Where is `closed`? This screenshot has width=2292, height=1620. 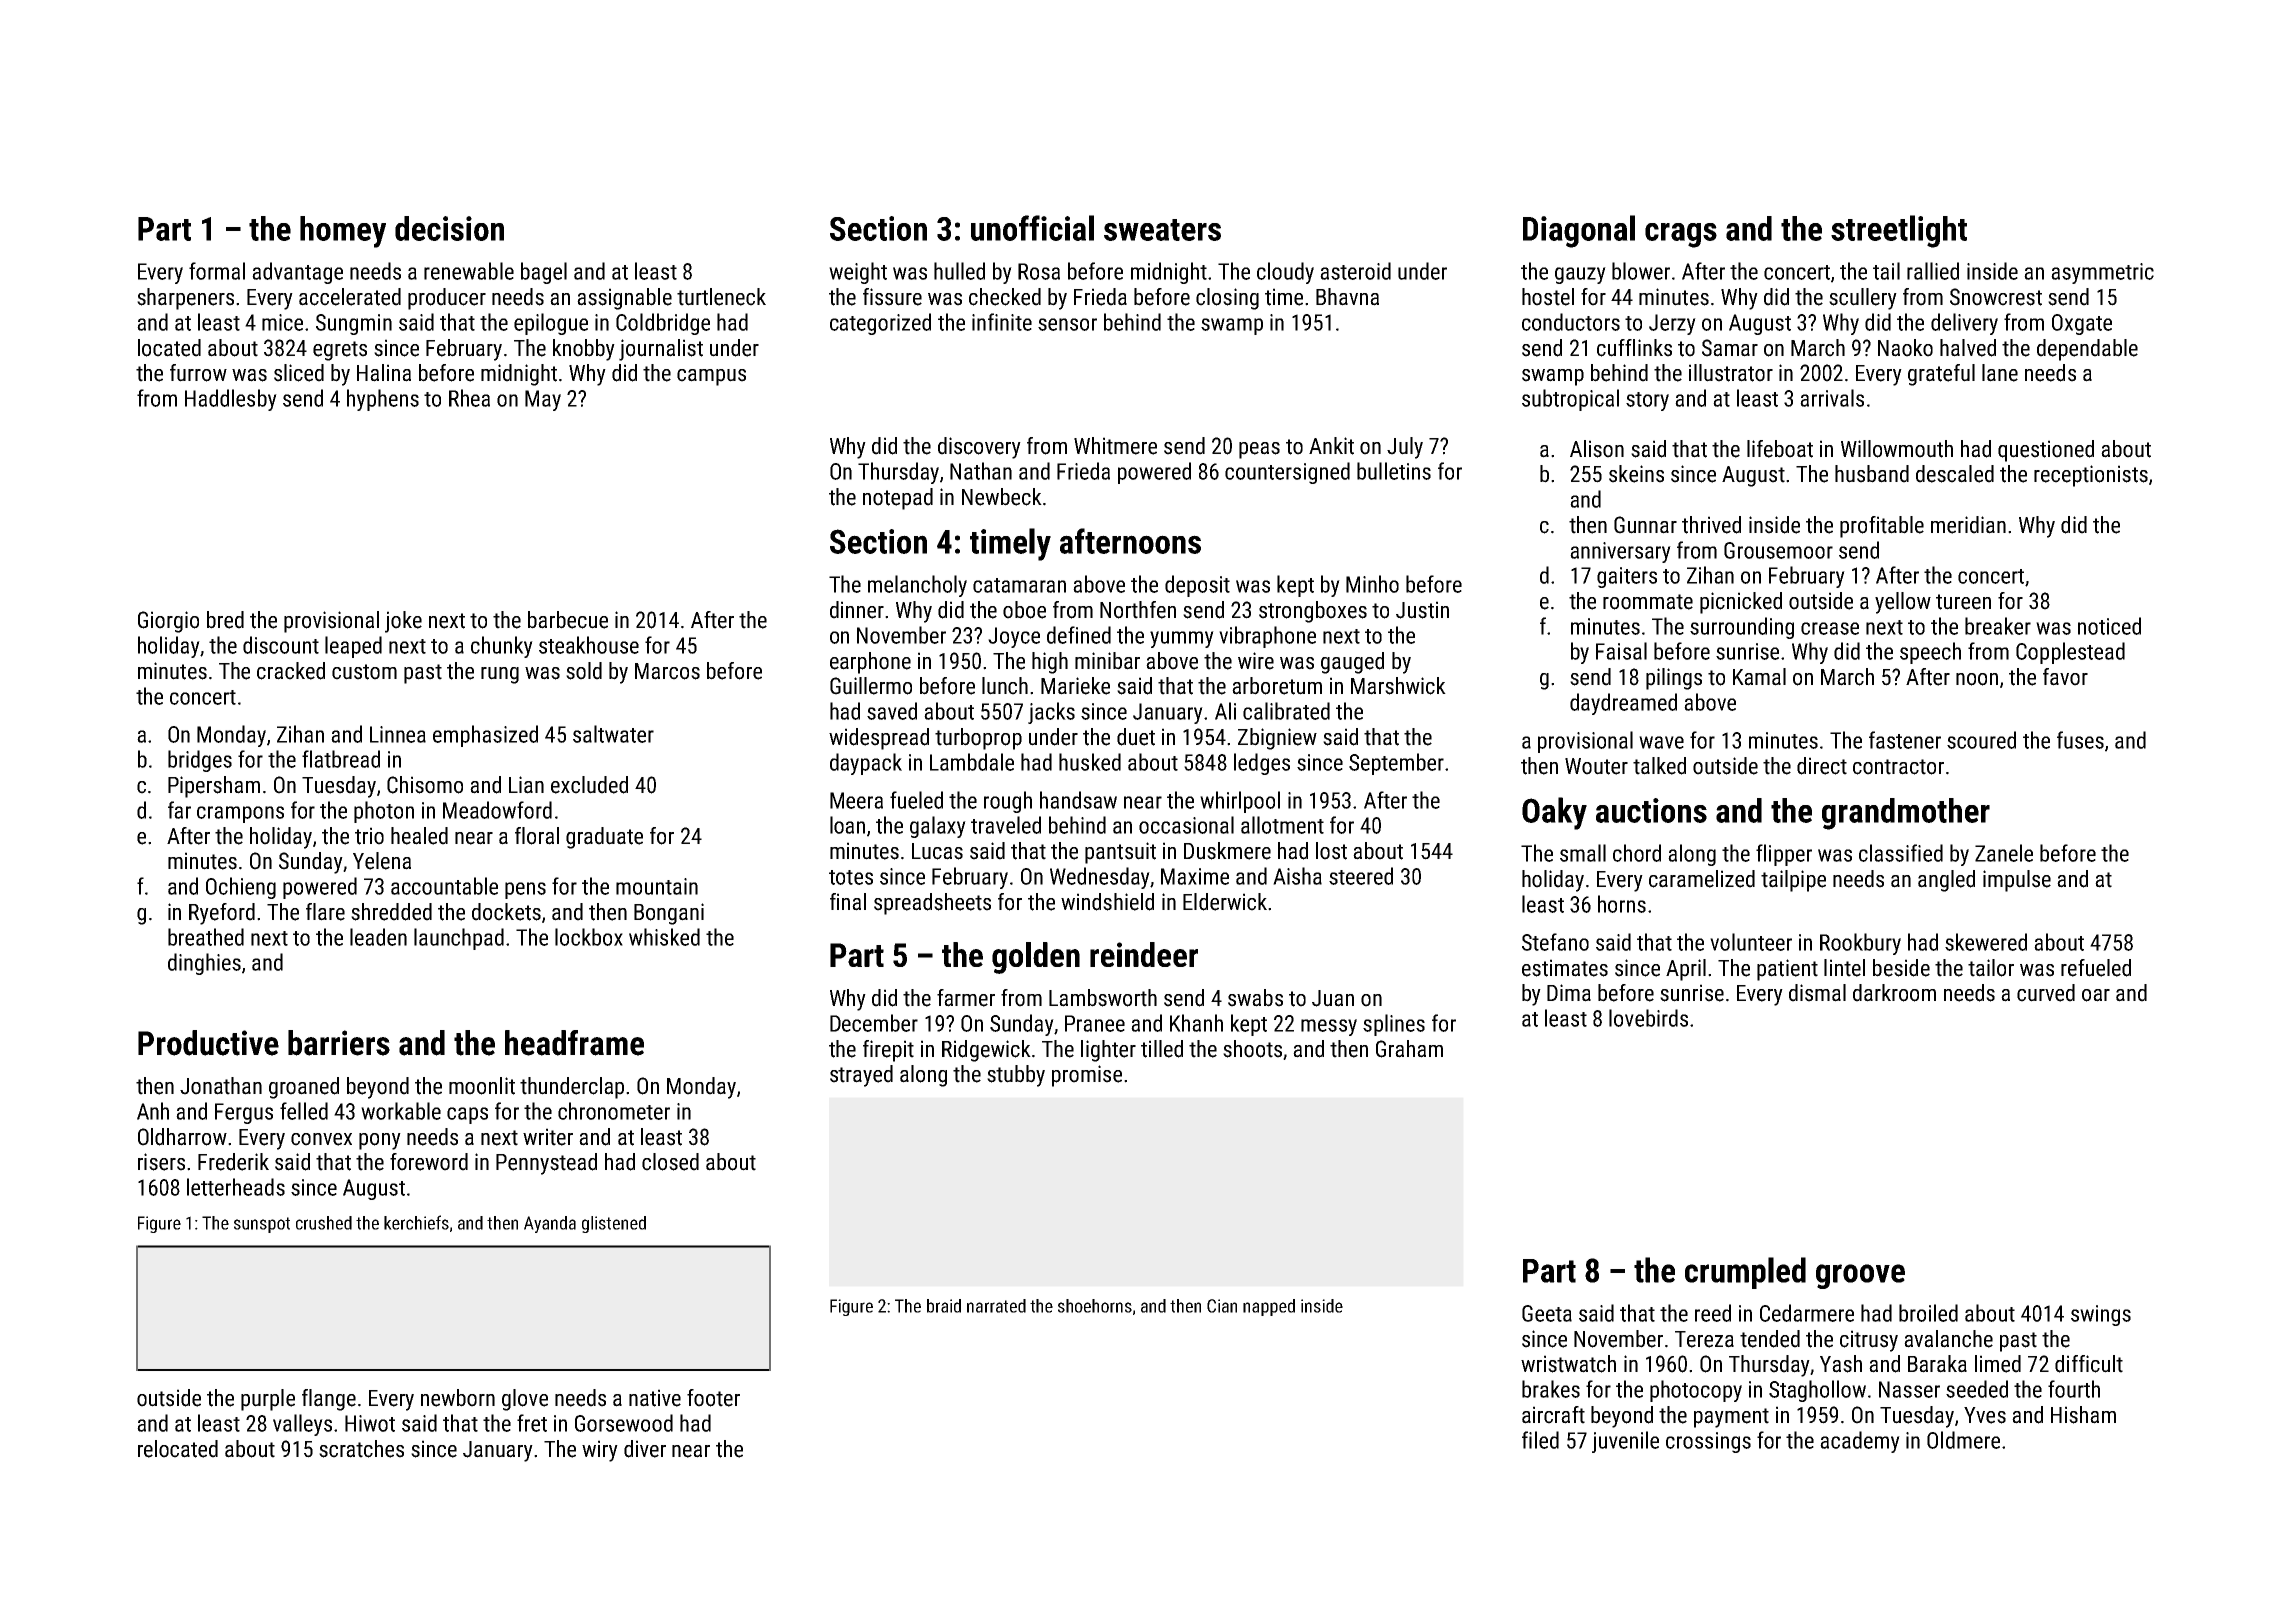
closed is located at coordinates (670, 1162).
